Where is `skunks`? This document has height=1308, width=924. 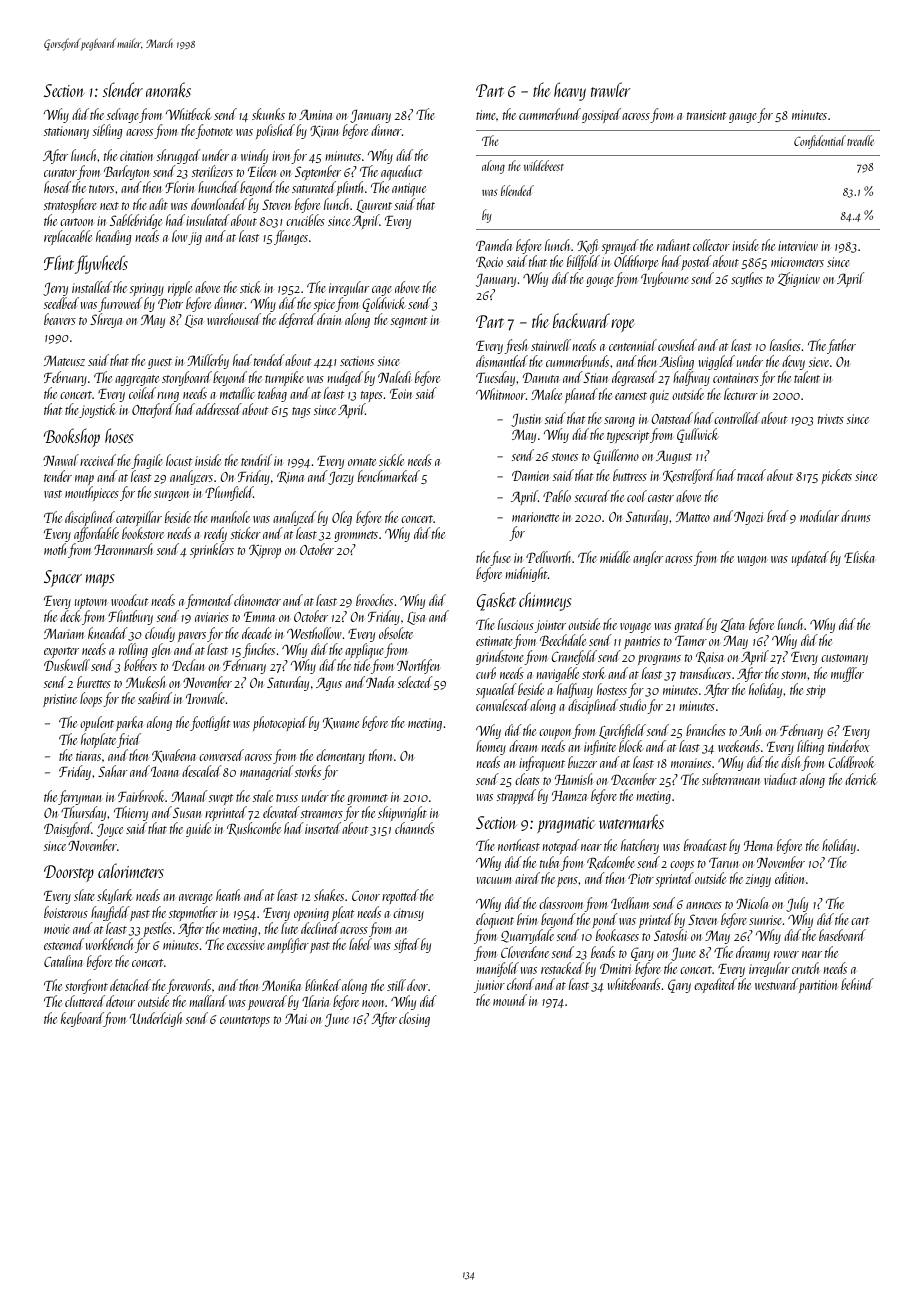
skunks is located at coordinates (268, 114).
